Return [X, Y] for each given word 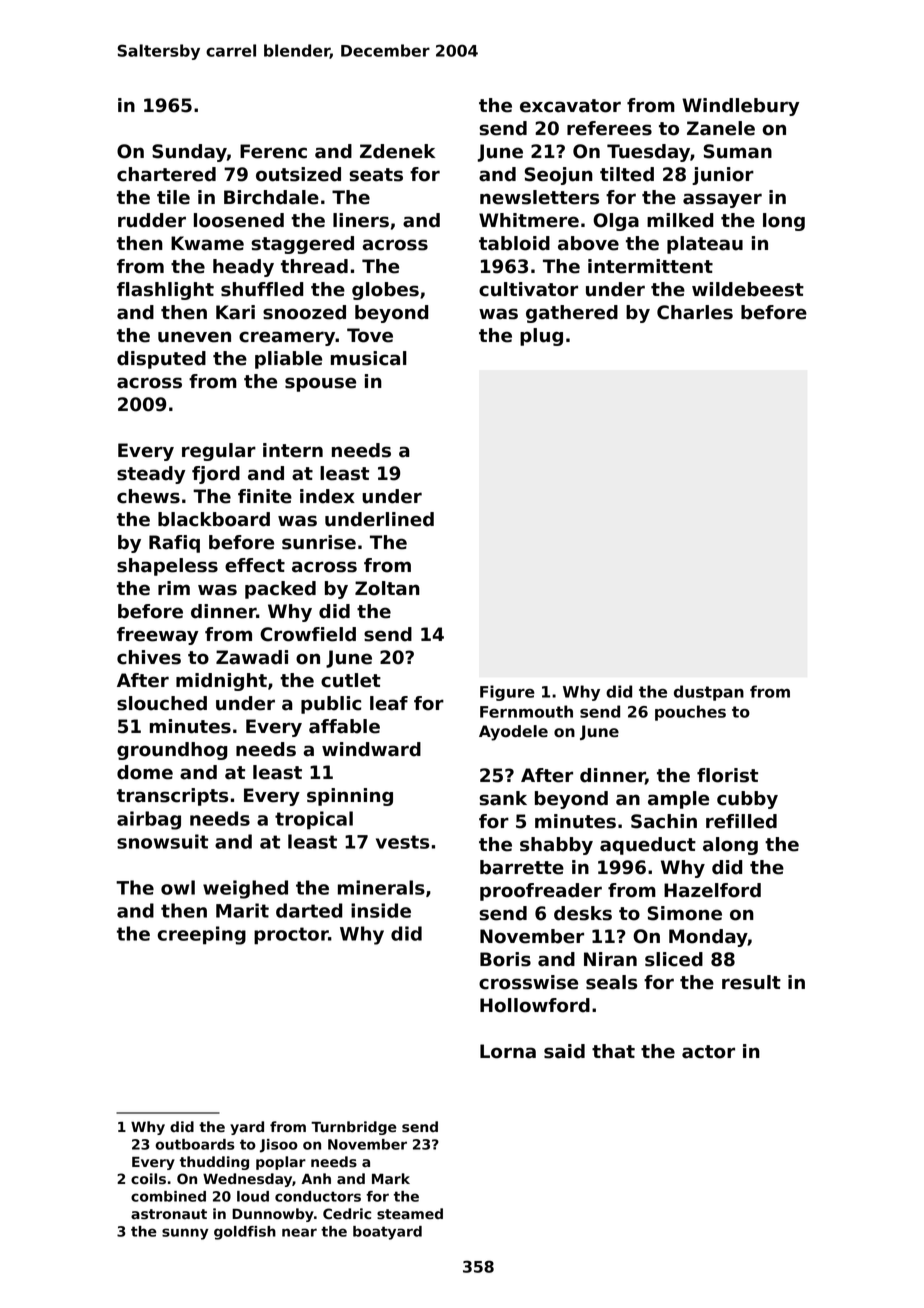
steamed [410, 1214]
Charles [695, 312]
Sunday [189, 153]
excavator [570, 106]
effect [255, 565]
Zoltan [387, 588]
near [299, 1232]
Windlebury [740, 107]
